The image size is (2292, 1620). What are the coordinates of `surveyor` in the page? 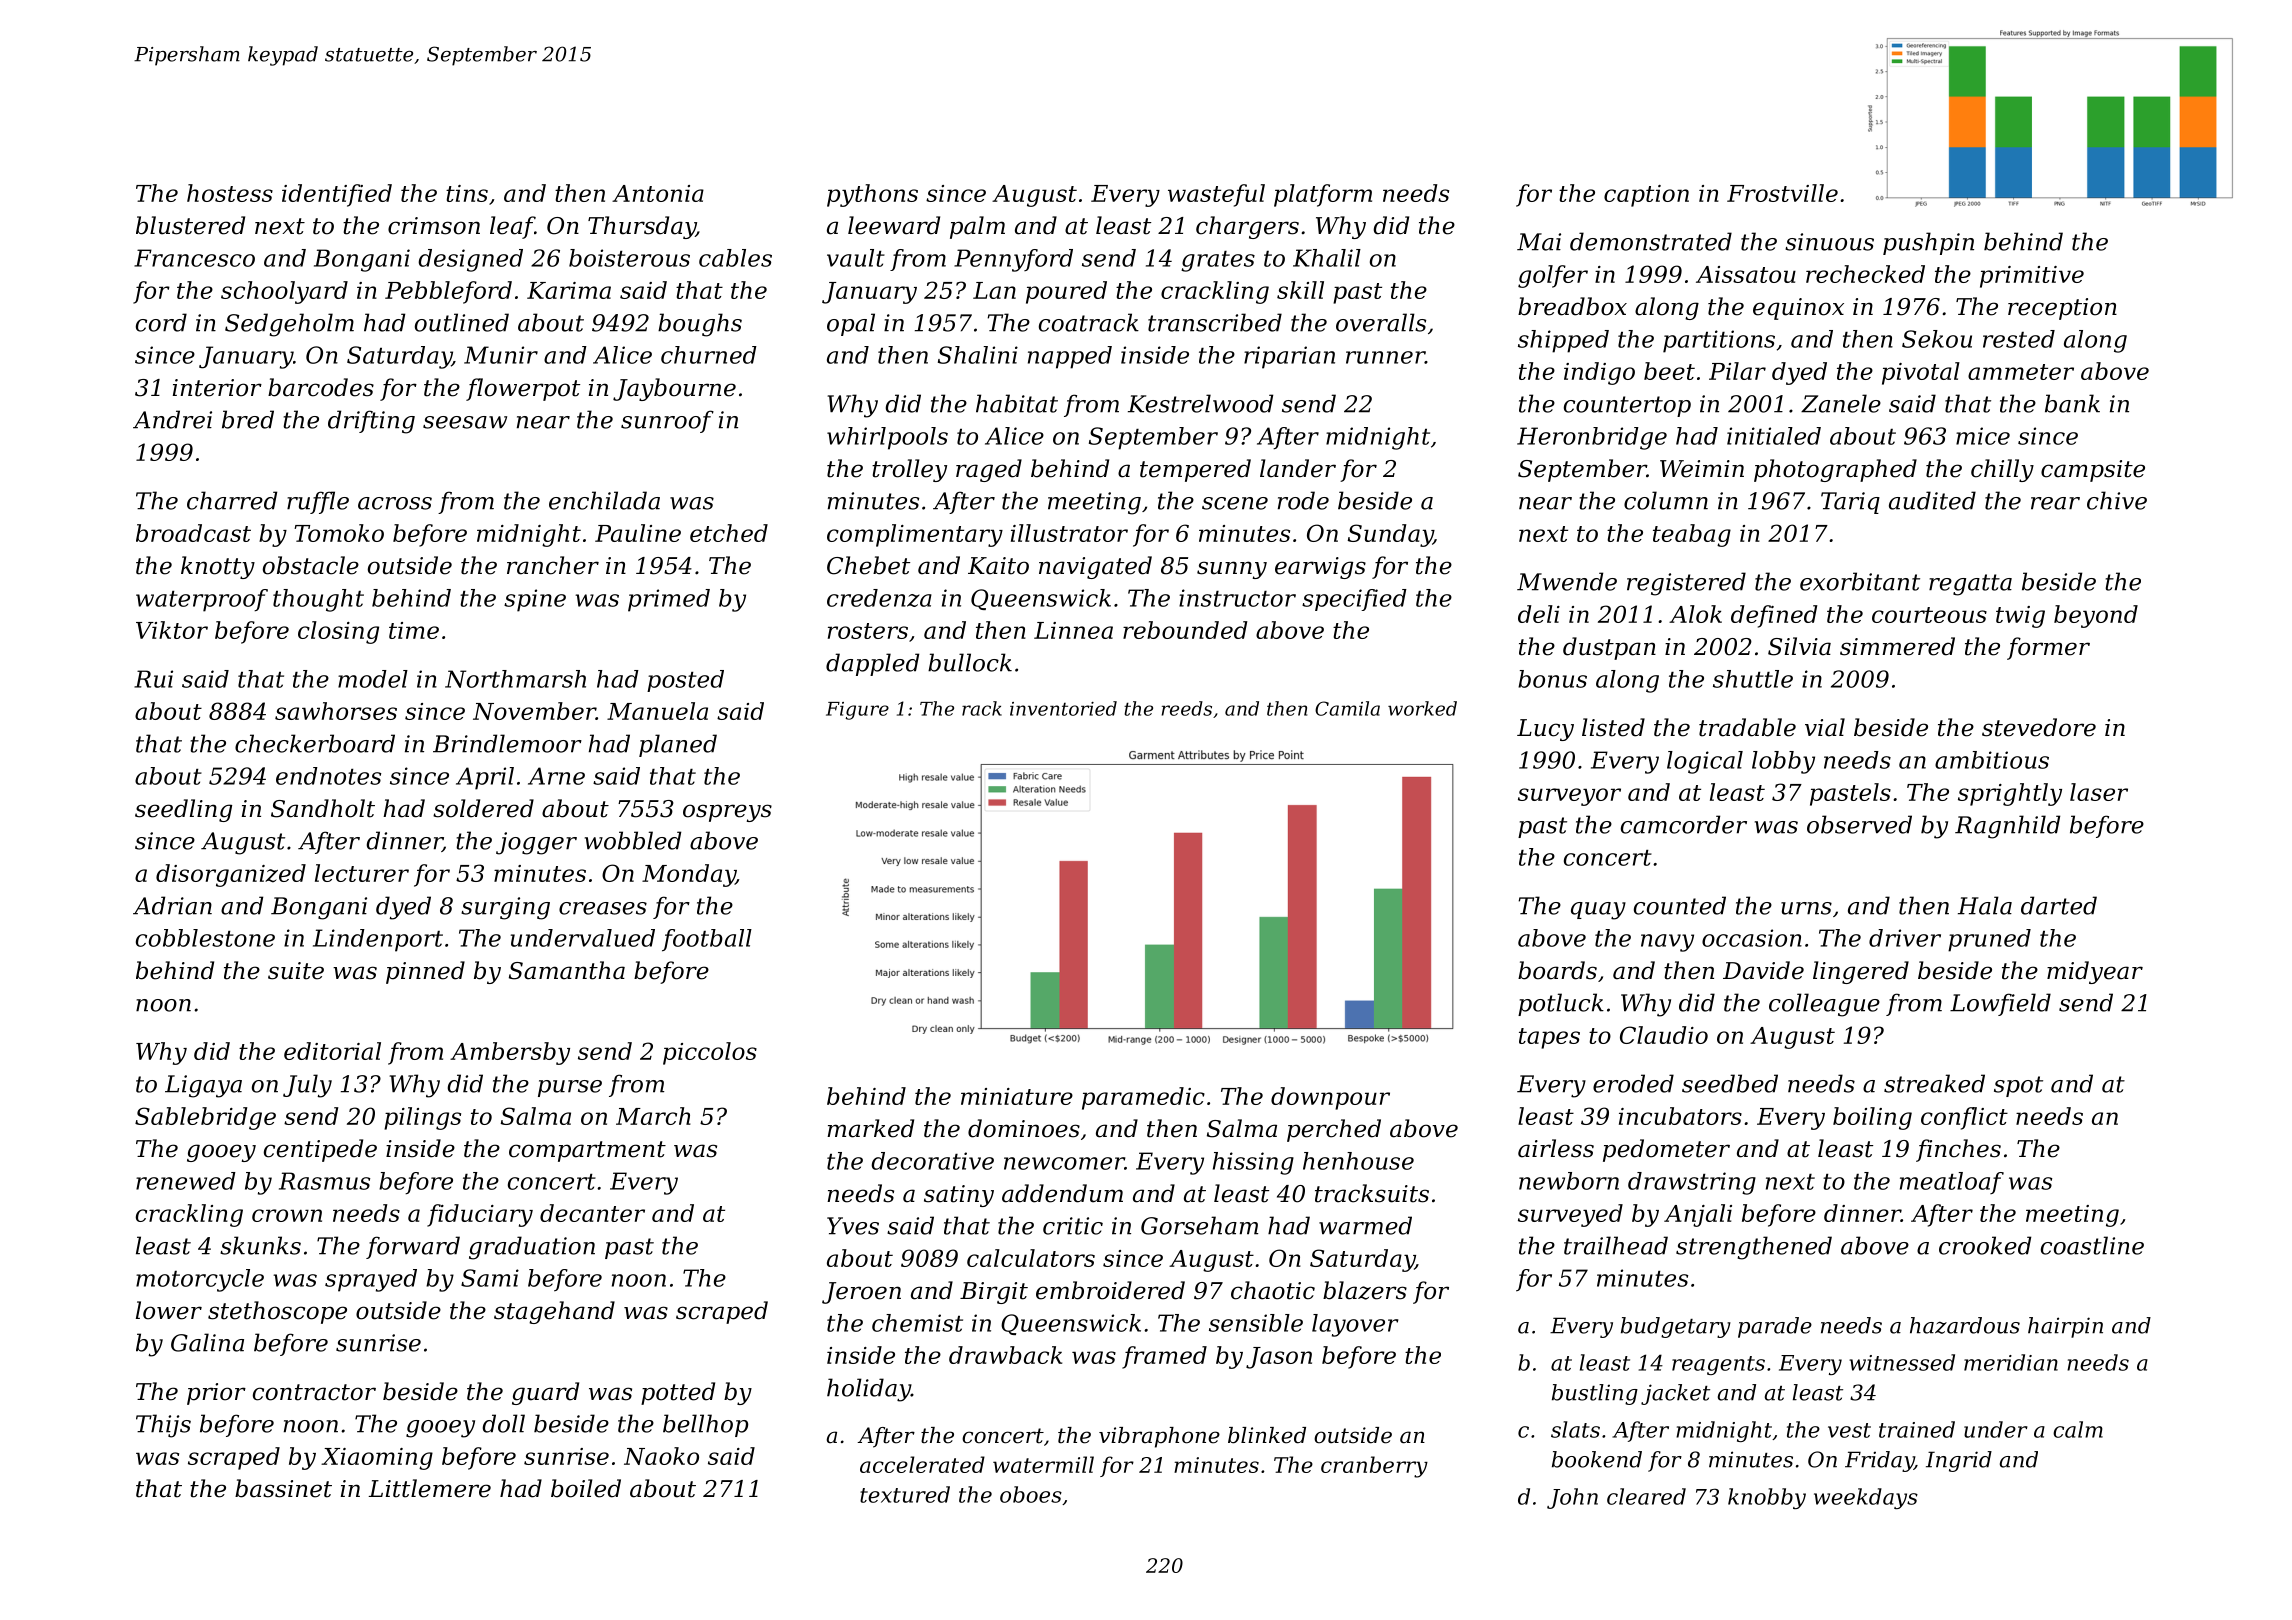 It's located at (1569, 797).
